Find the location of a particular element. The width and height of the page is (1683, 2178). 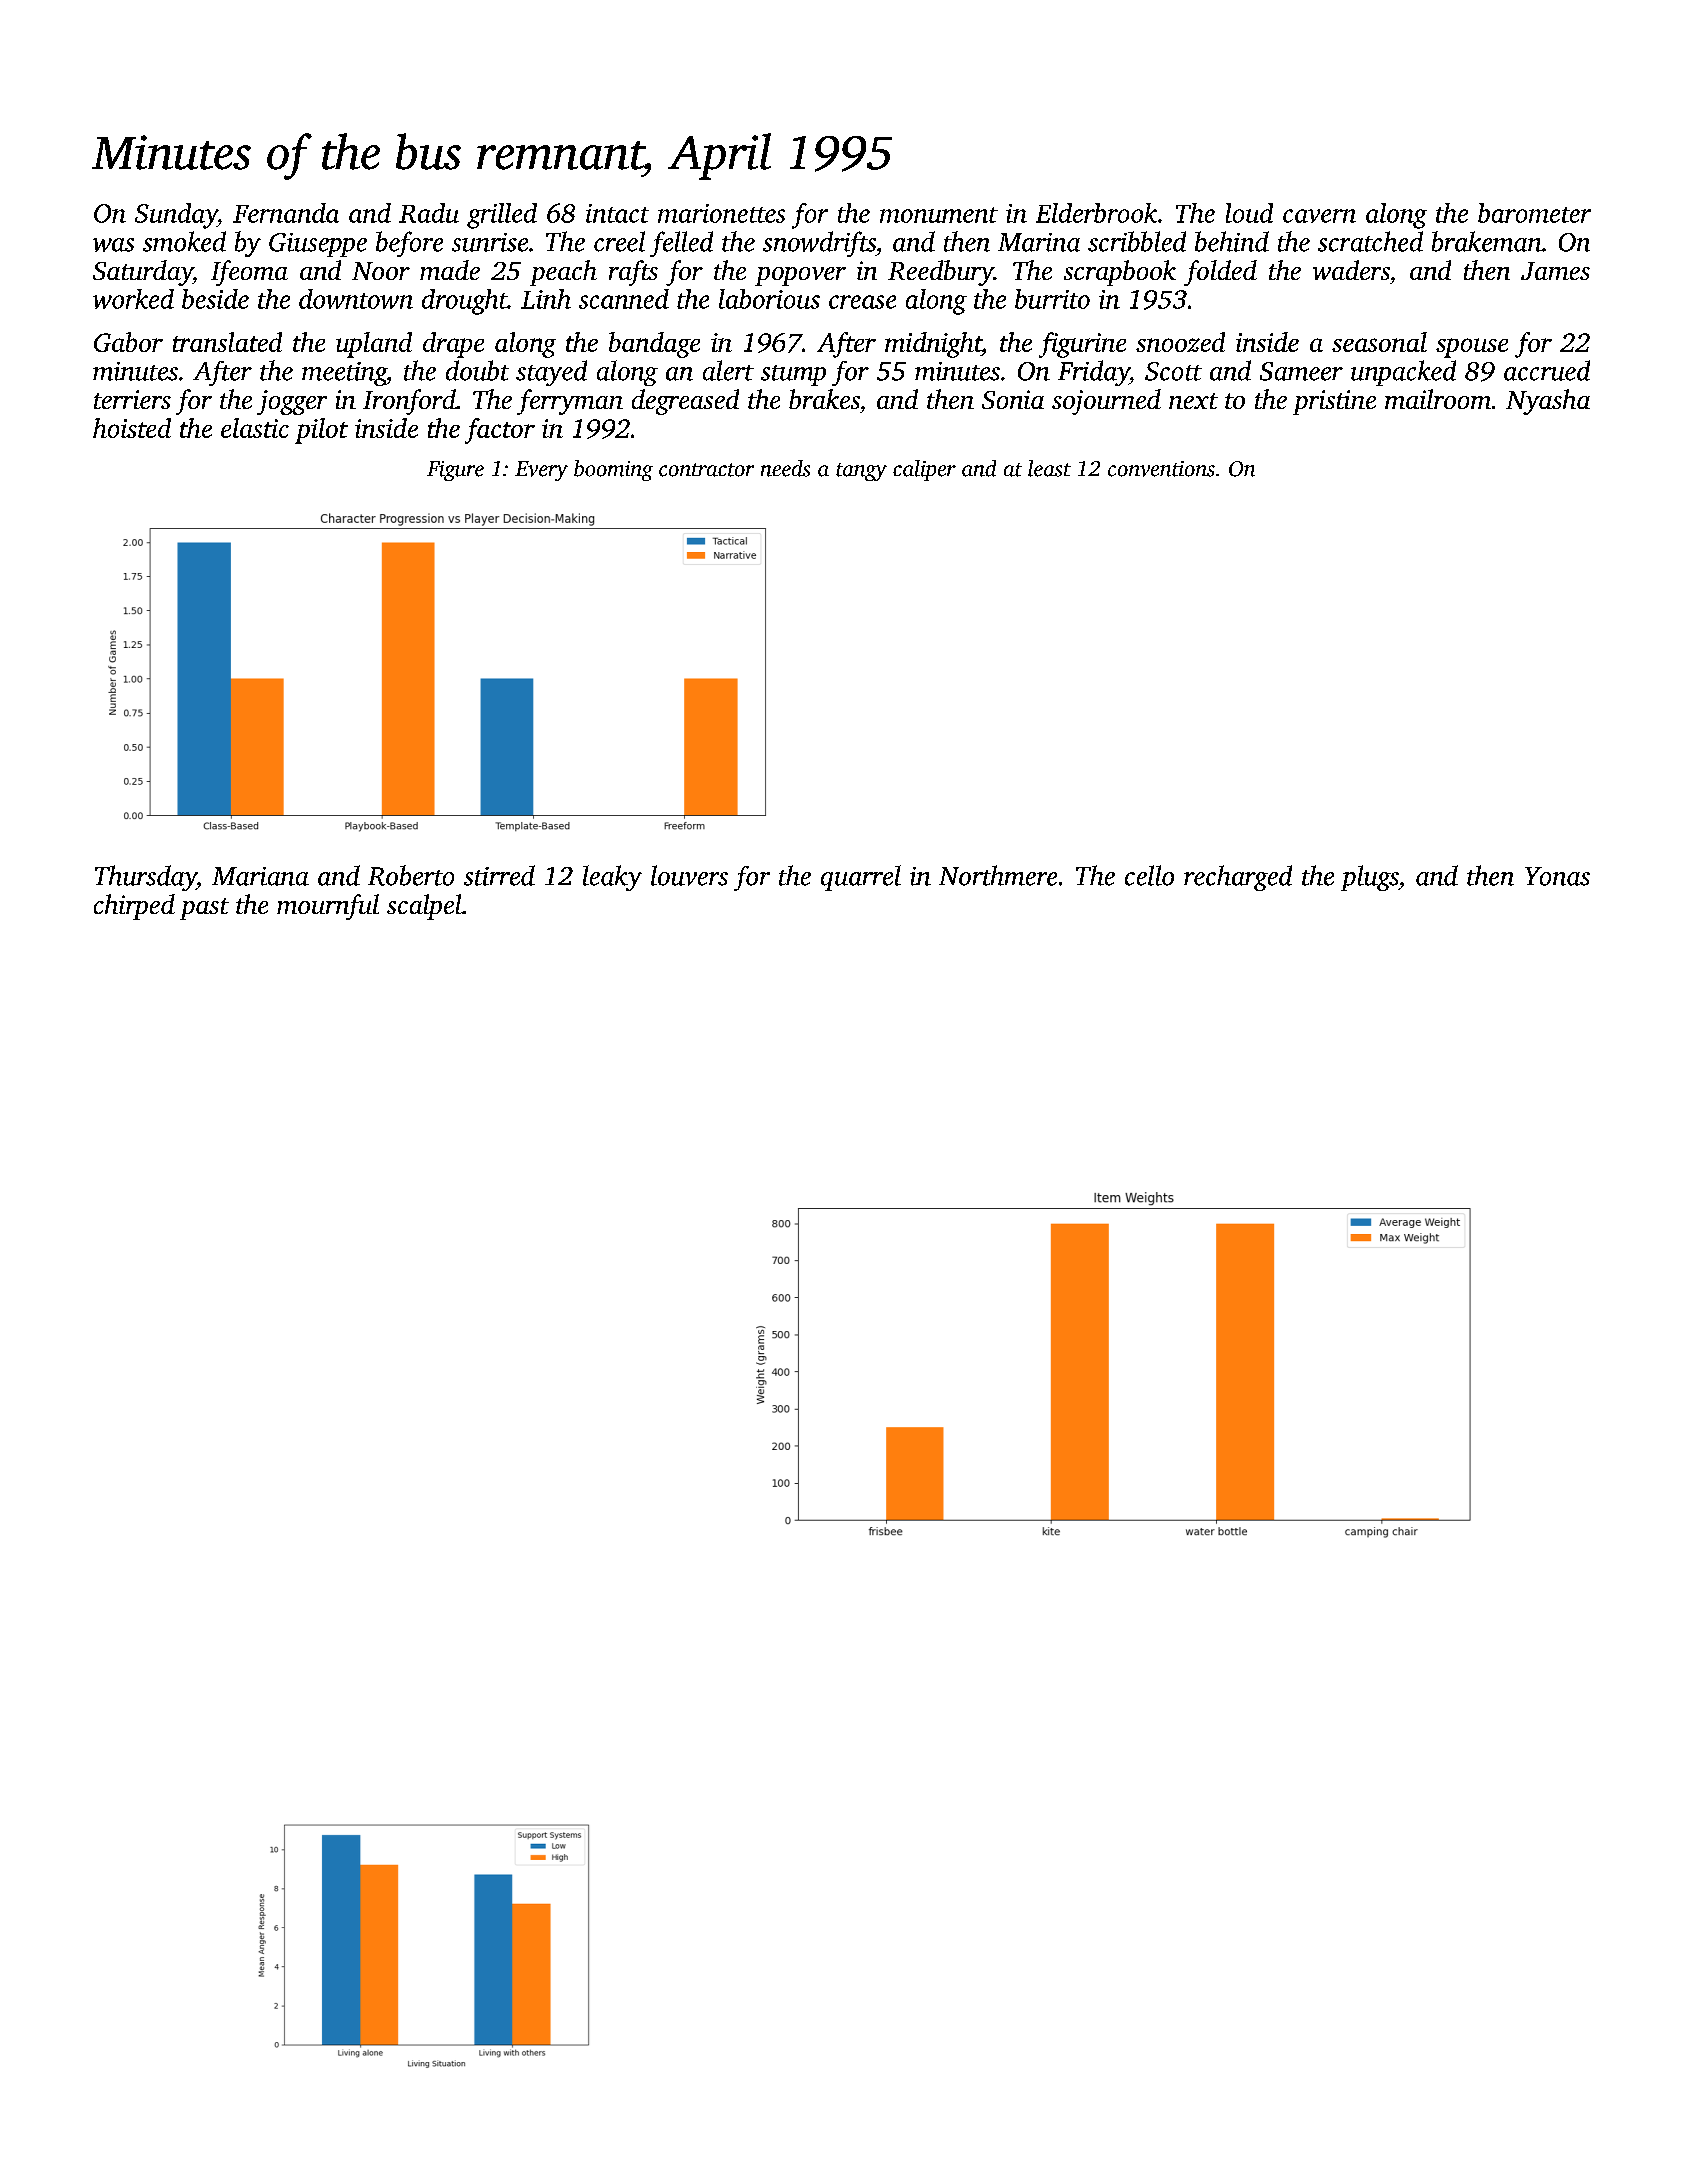

crease is located at coordinates (862, 302).
